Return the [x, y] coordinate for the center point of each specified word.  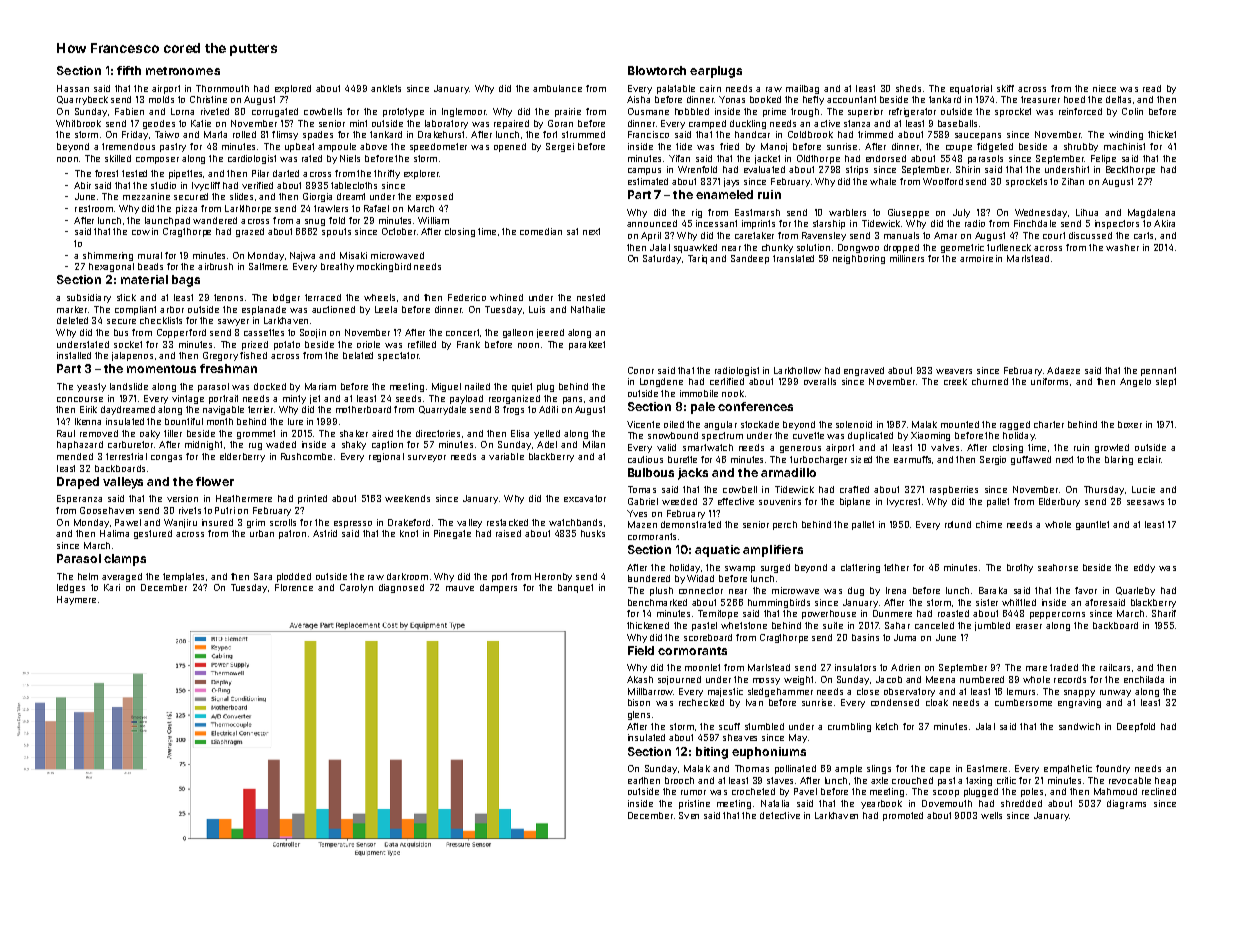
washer [1122, 247]
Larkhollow [797, 370]
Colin [1132, 111]
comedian [541, 231]
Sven [689, 815]
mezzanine [146, 196]
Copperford [181, 333]
